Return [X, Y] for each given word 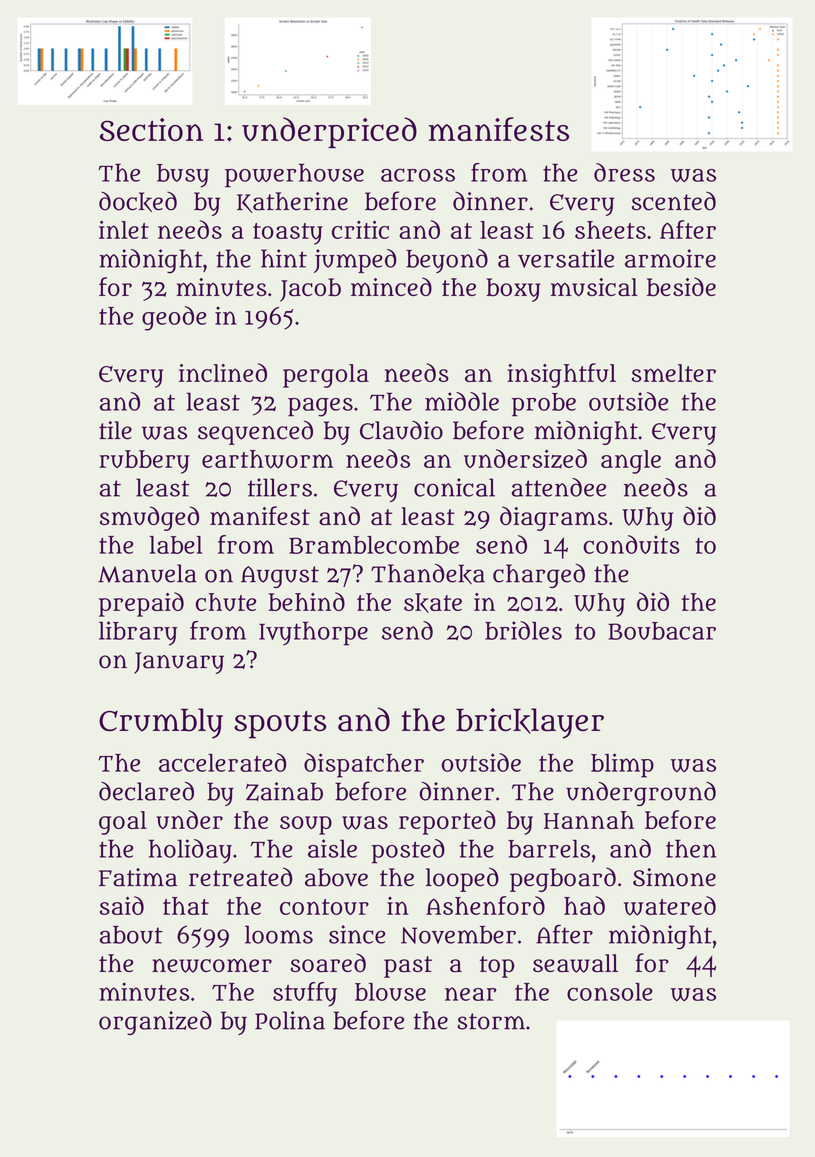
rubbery [144, 462]
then [691, 848]
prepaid [141, 604]
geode [174, 318]
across [418, 175]
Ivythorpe [313, 633]
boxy [513, 290]
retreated [240, 877]
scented [674, 201]
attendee [559, 487]
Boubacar [662, 631]
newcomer [212, 966]
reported [447, 822]
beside [681, 287]
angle [631, 462]
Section [151, 129]
